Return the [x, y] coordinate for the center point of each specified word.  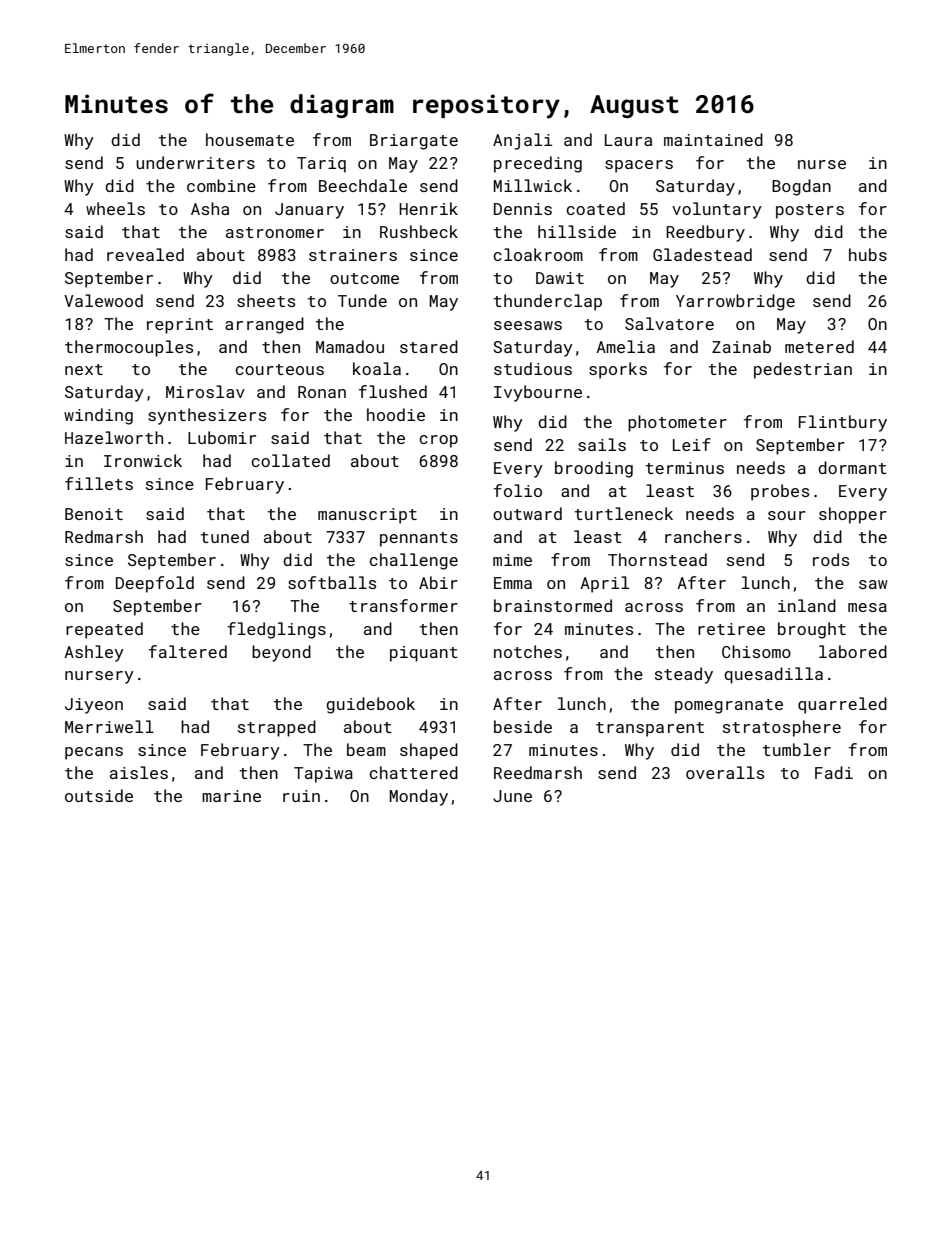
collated [290, 460]
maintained [713, 139]
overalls [725, 772]
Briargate [414, 142]
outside [99, 795]
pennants [419, 539]
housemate [250, 139]
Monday [419, 797]
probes [780, 492]
